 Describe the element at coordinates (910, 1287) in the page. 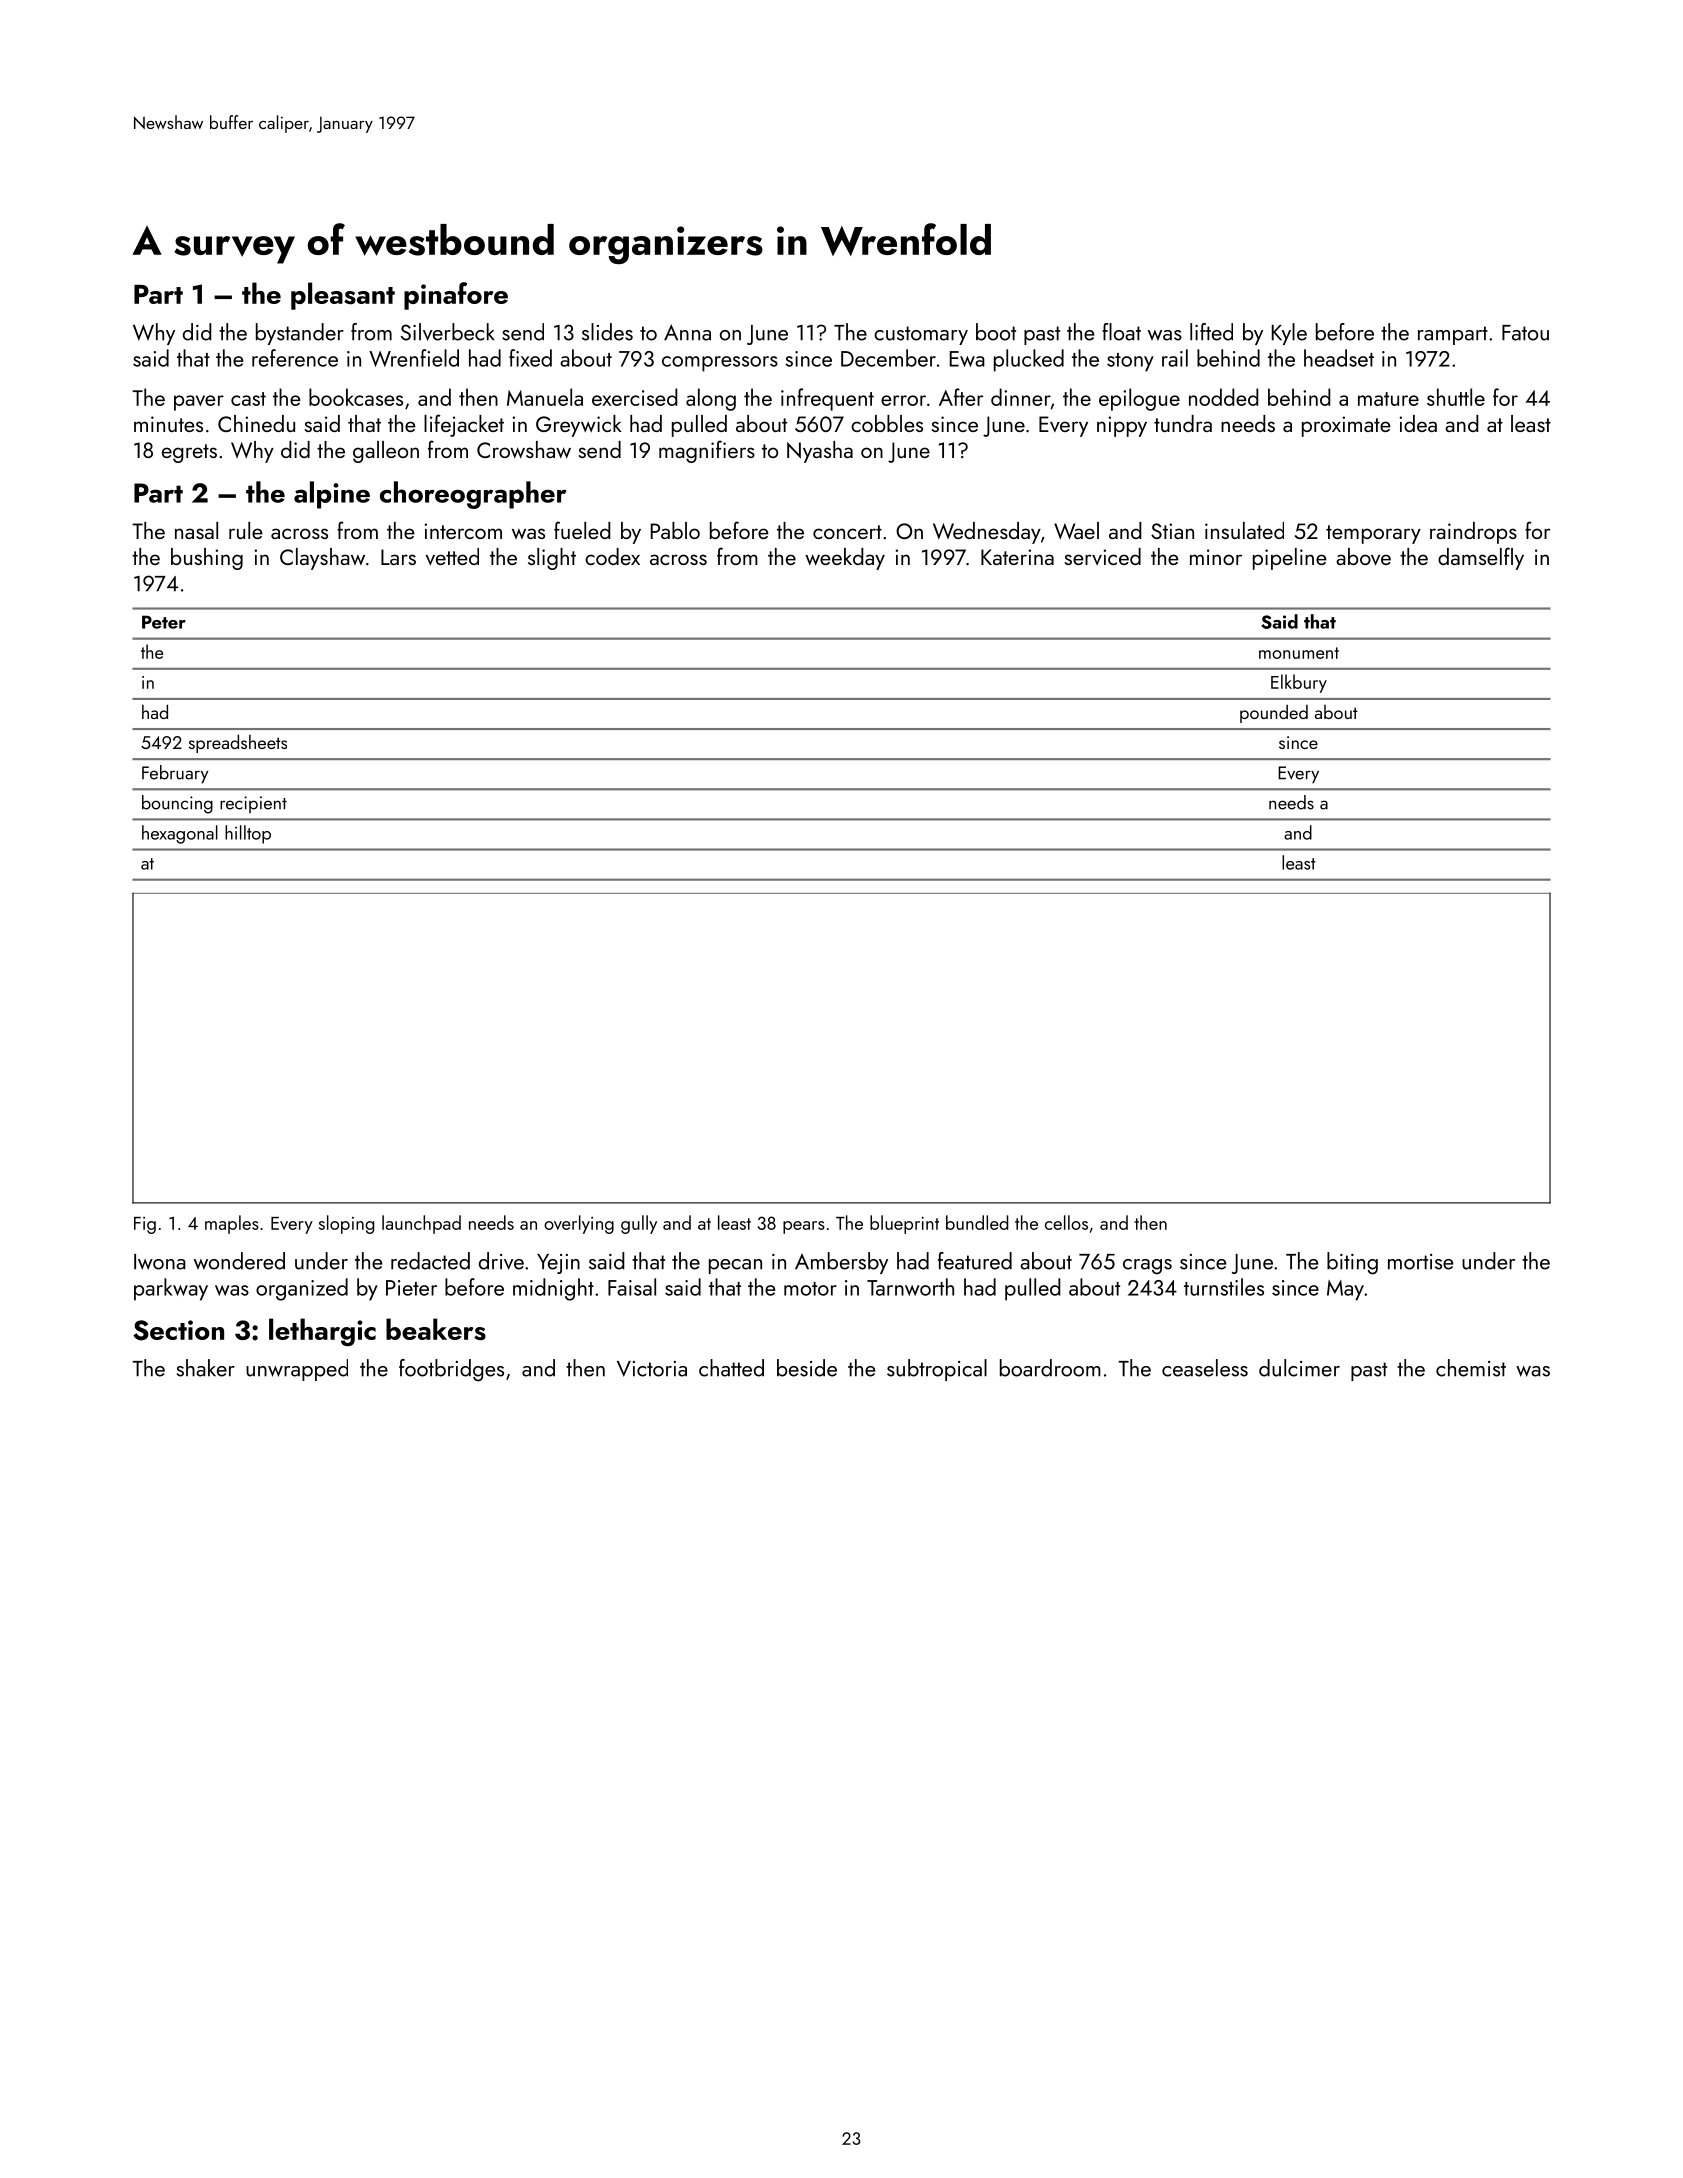

I see `Tarnworth` at that location.
